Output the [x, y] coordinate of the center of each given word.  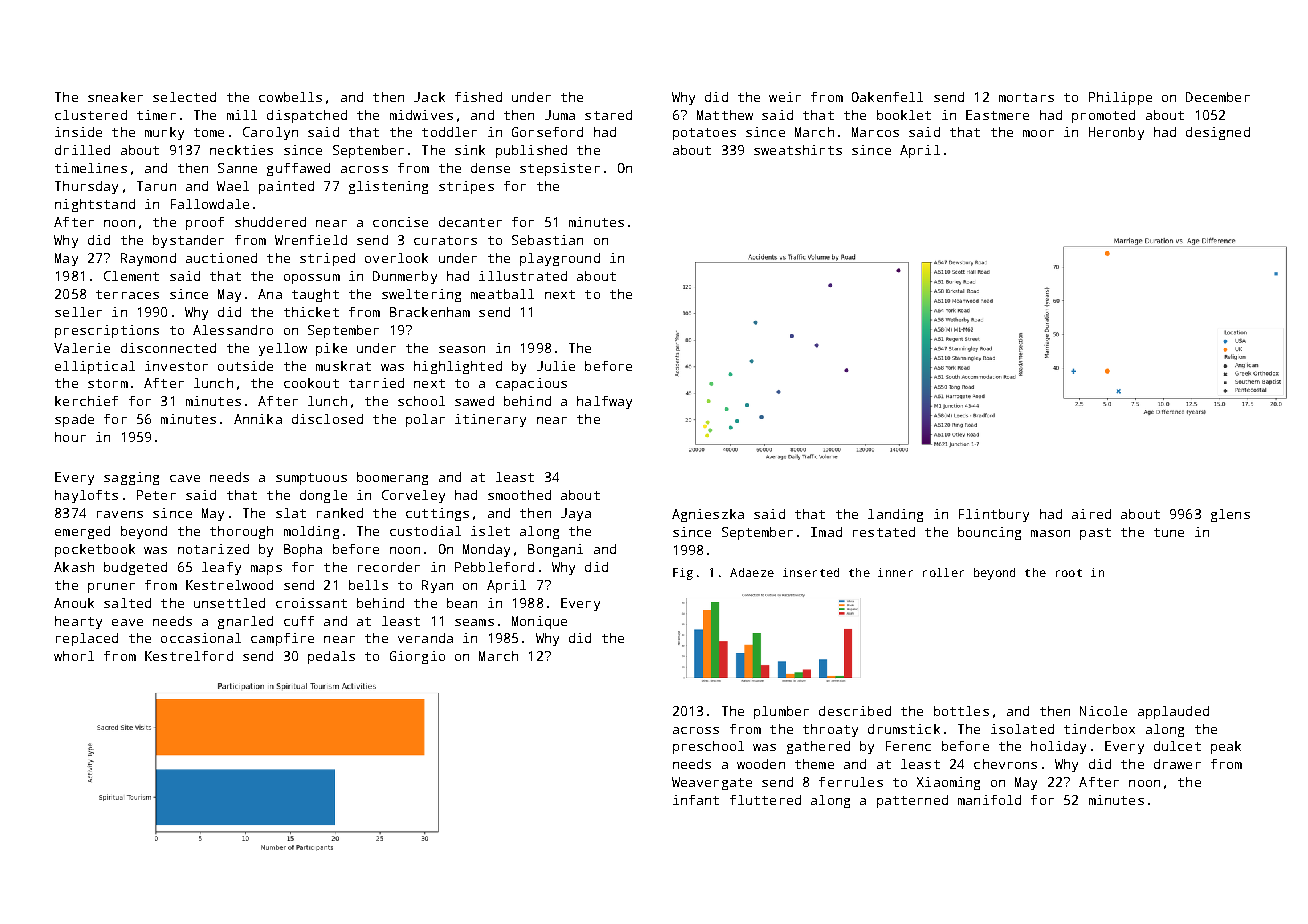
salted [127, 603]
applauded [1173, 712]
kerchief [86, 401]
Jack [429, 97]
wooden [761, 764]
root [1069, 573]
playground [560, 259]
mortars [1026, 97]
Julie [556, 366]
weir [785, 97]
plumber [781, 712]
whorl [74, 656]
